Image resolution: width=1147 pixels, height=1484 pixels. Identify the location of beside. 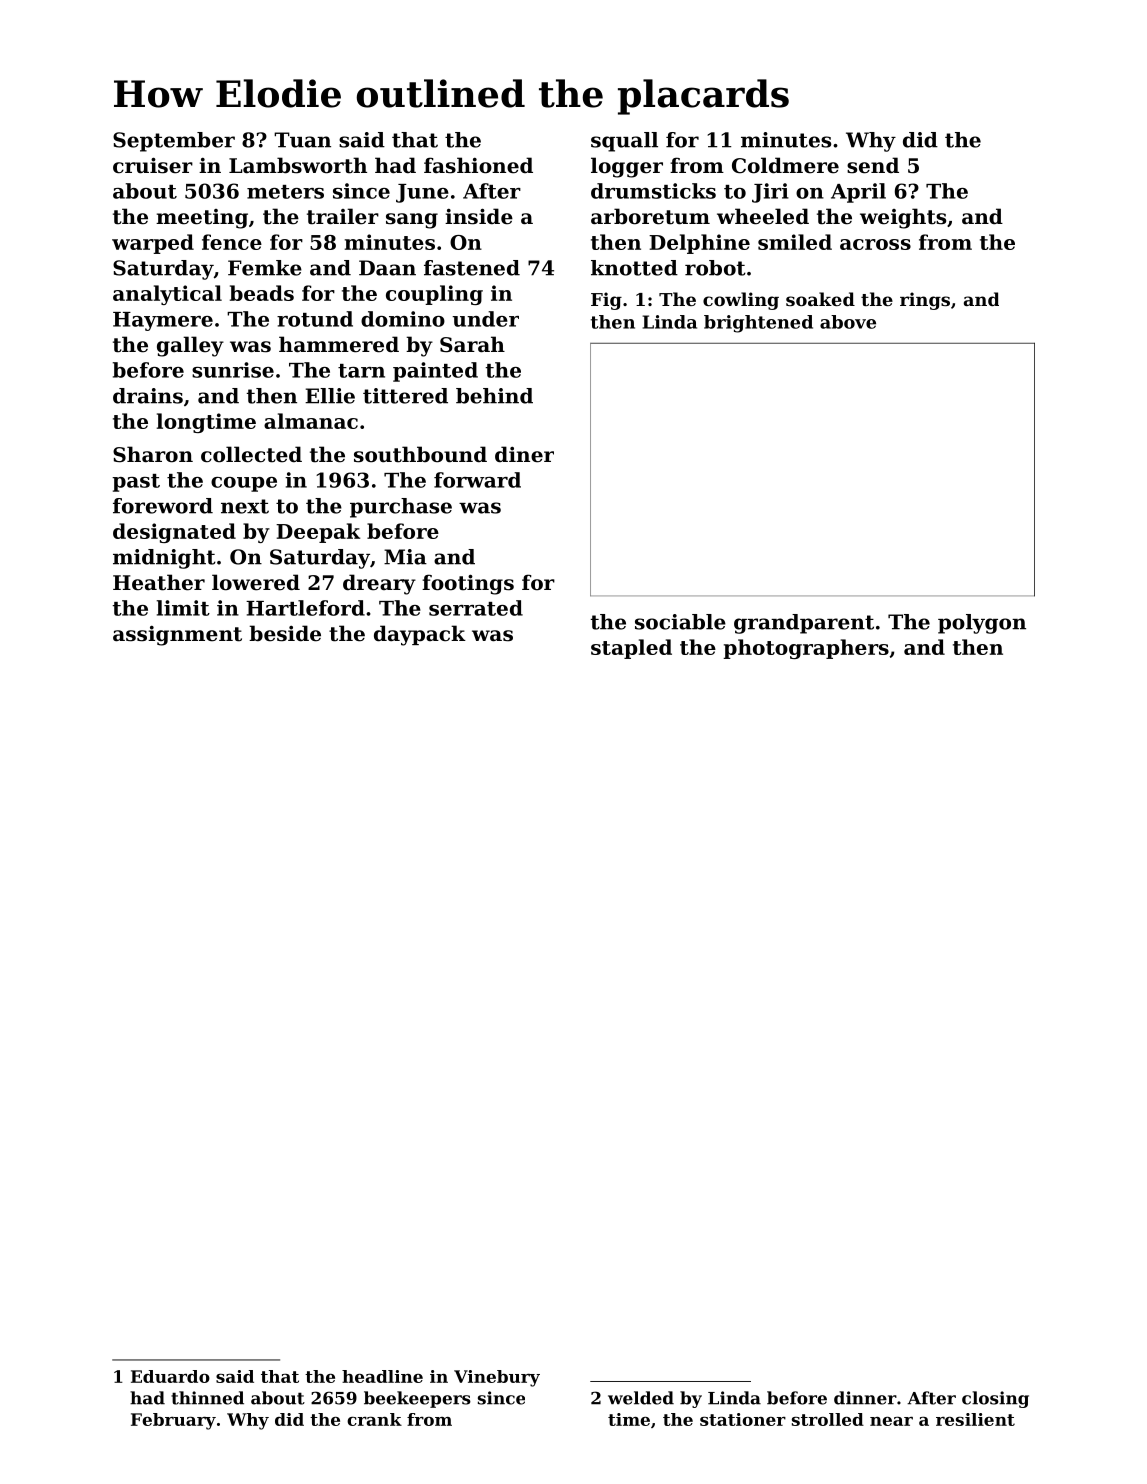
(285, 633).
